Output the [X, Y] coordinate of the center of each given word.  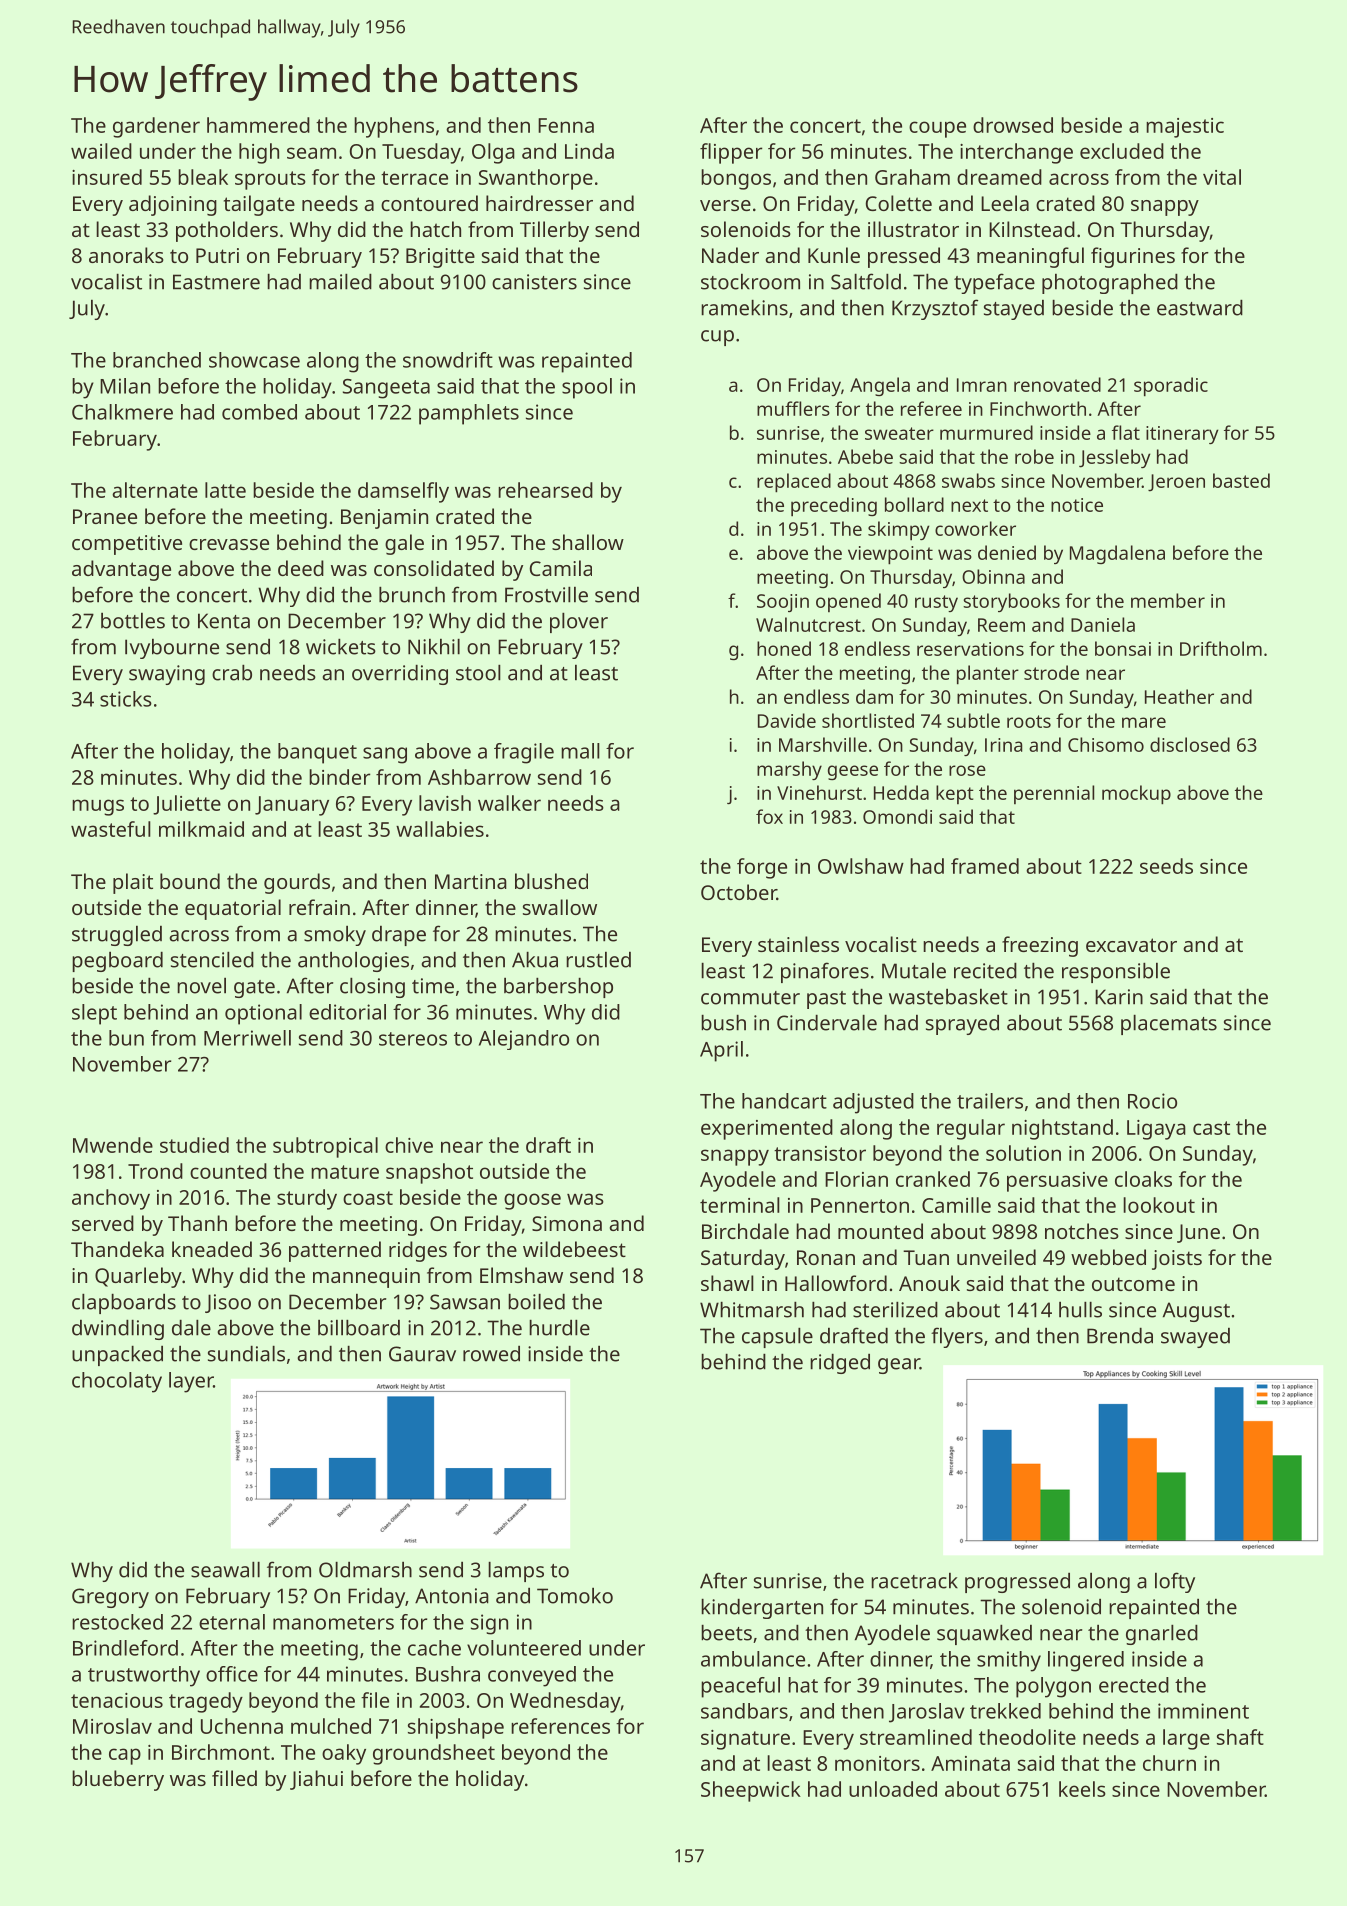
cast [1211, 1128]
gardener [156, 127]
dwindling [118, 1330]
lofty [1175, 1582]
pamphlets [469, 414]
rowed [491, 1354]
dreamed [999, 177]
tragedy [206, 1702]
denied [1007, 552]
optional [263, 1014]
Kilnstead [1032, 229]
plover [579, 623]
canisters [534, 282]
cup [717, 338]
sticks [126, 699]
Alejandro [524, 1040]
